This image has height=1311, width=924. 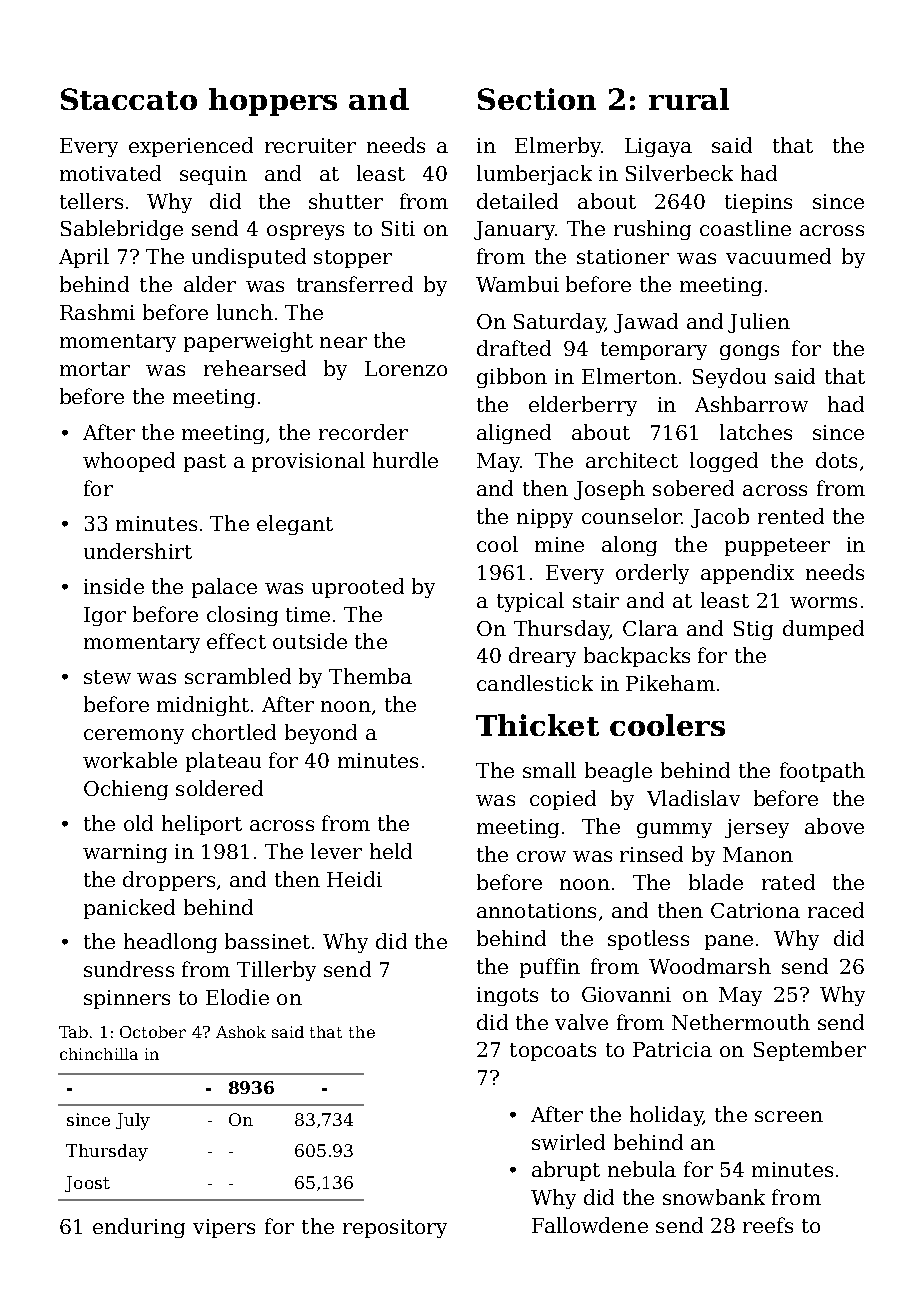 I want to click on mortar, so click(x=95, y=369).
